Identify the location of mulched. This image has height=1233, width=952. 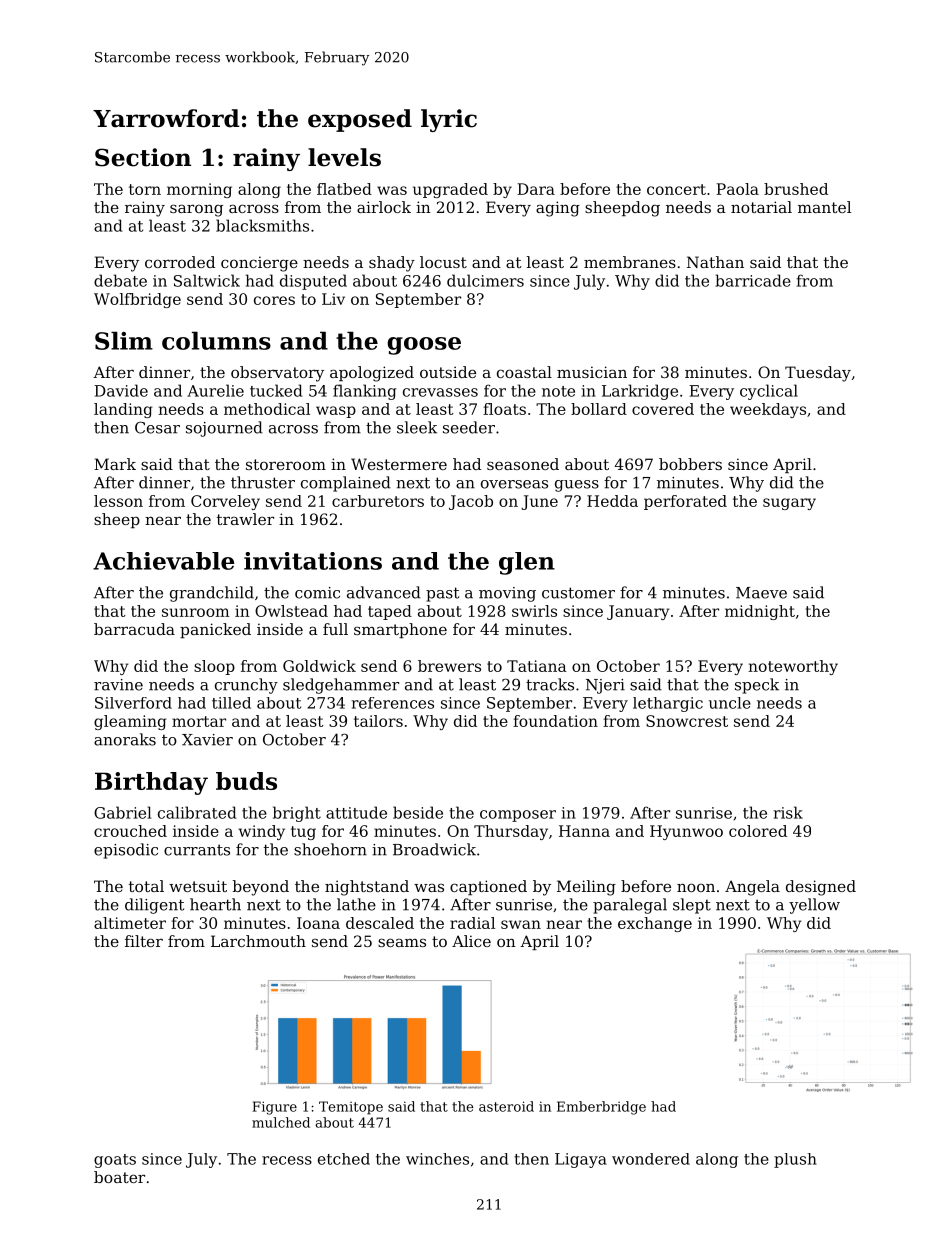
(281, 1122).
